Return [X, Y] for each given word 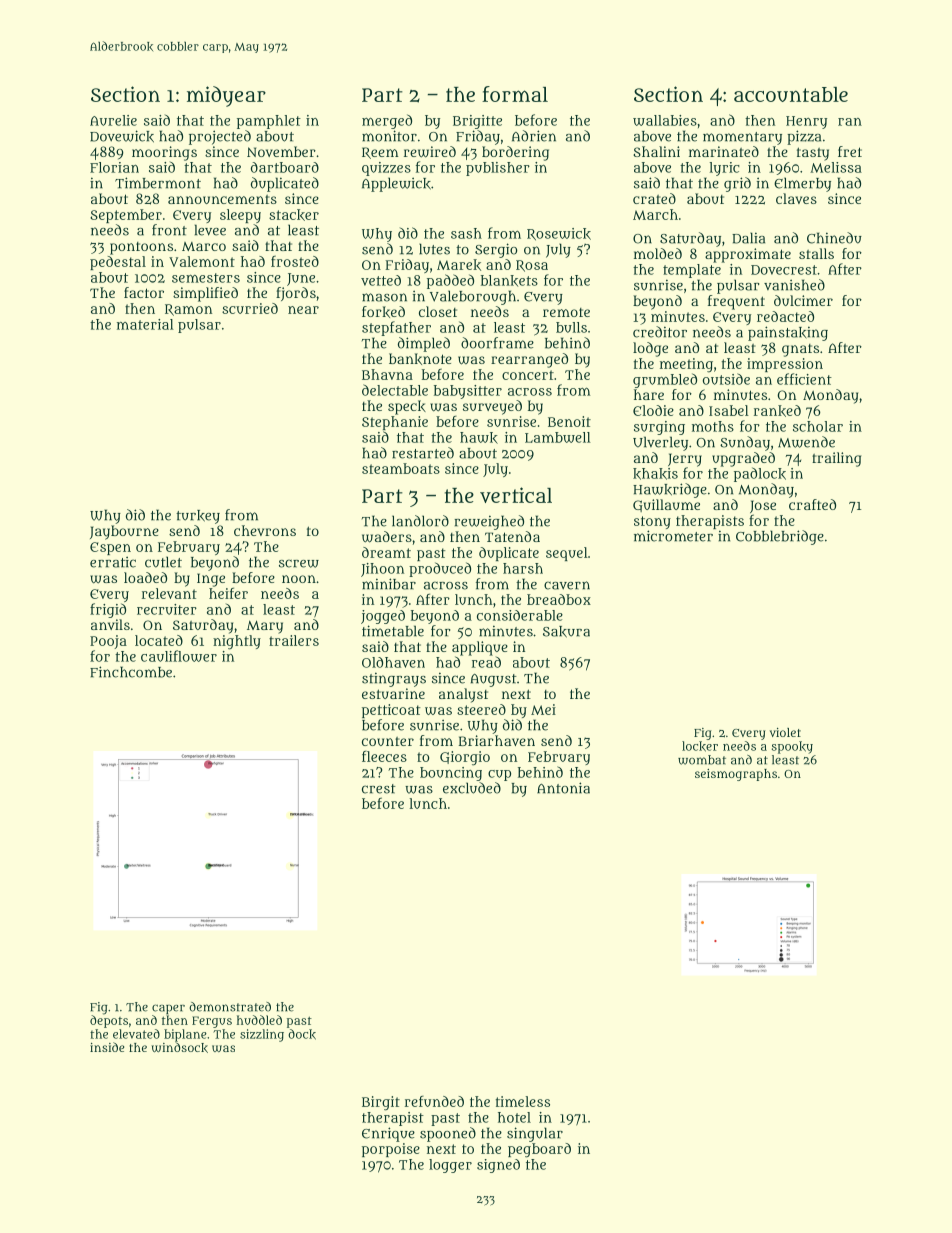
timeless [523, 1101]
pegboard [539, 1150]
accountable [791, 94]
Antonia [563, 788]
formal [515, 94]
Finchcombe [131, 672]
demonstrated [230, 1007]
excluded [472, 788]
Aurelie [113, 120]
